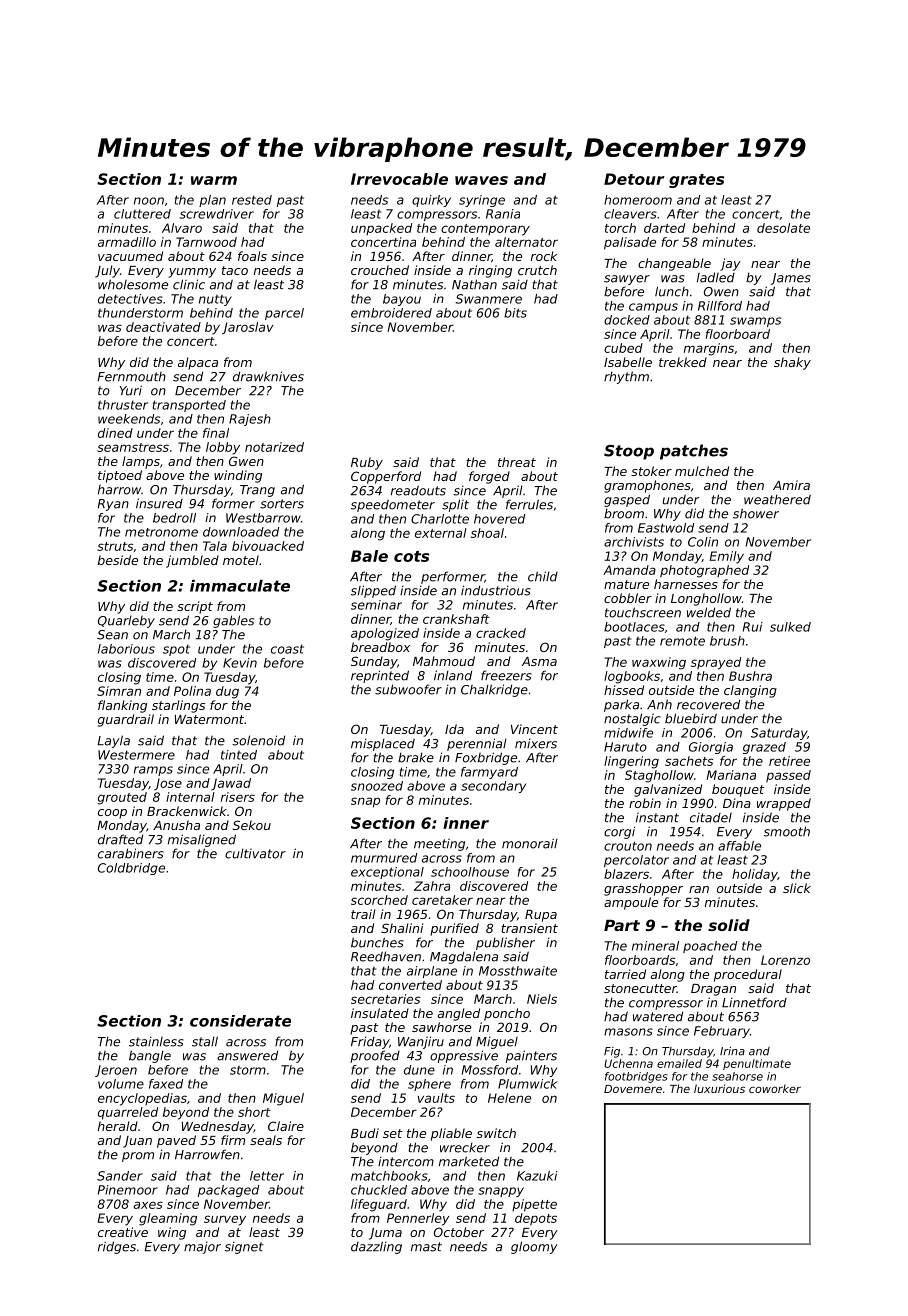  Describe the element at coordinates (149, 201) in the page. I see `noon` at that location.
